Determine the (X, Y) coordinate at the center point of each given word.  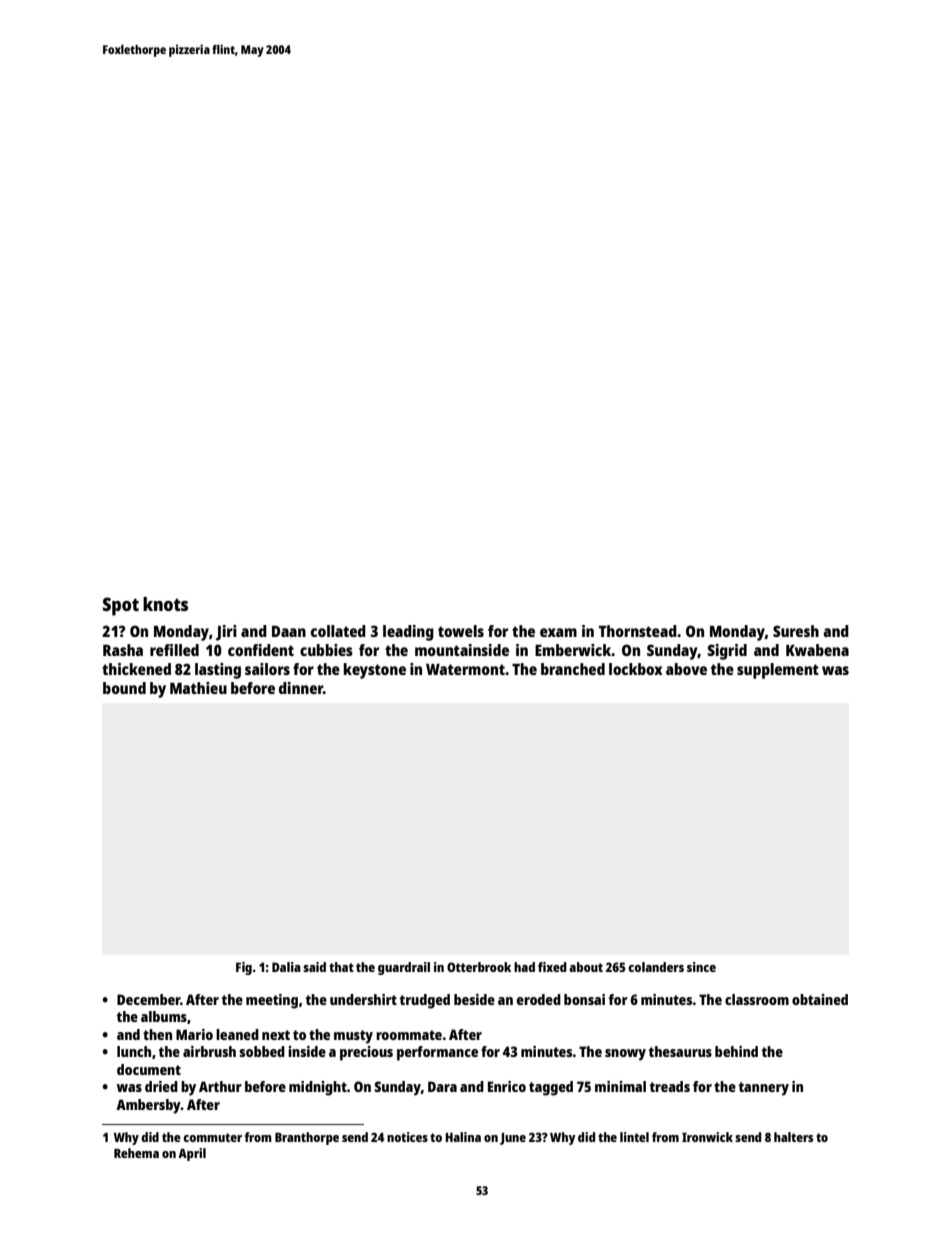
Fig (244, 968)
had (524, 967)
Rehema (136, 1153)
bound (124, 688)
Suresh (796, 631)
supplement (778, 671)
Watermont (465, 669)
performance (437, 1053)
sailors (267, 669)
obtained (820, 999)
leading (408, 633)
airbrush (209, 1051)
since (701, 967)
